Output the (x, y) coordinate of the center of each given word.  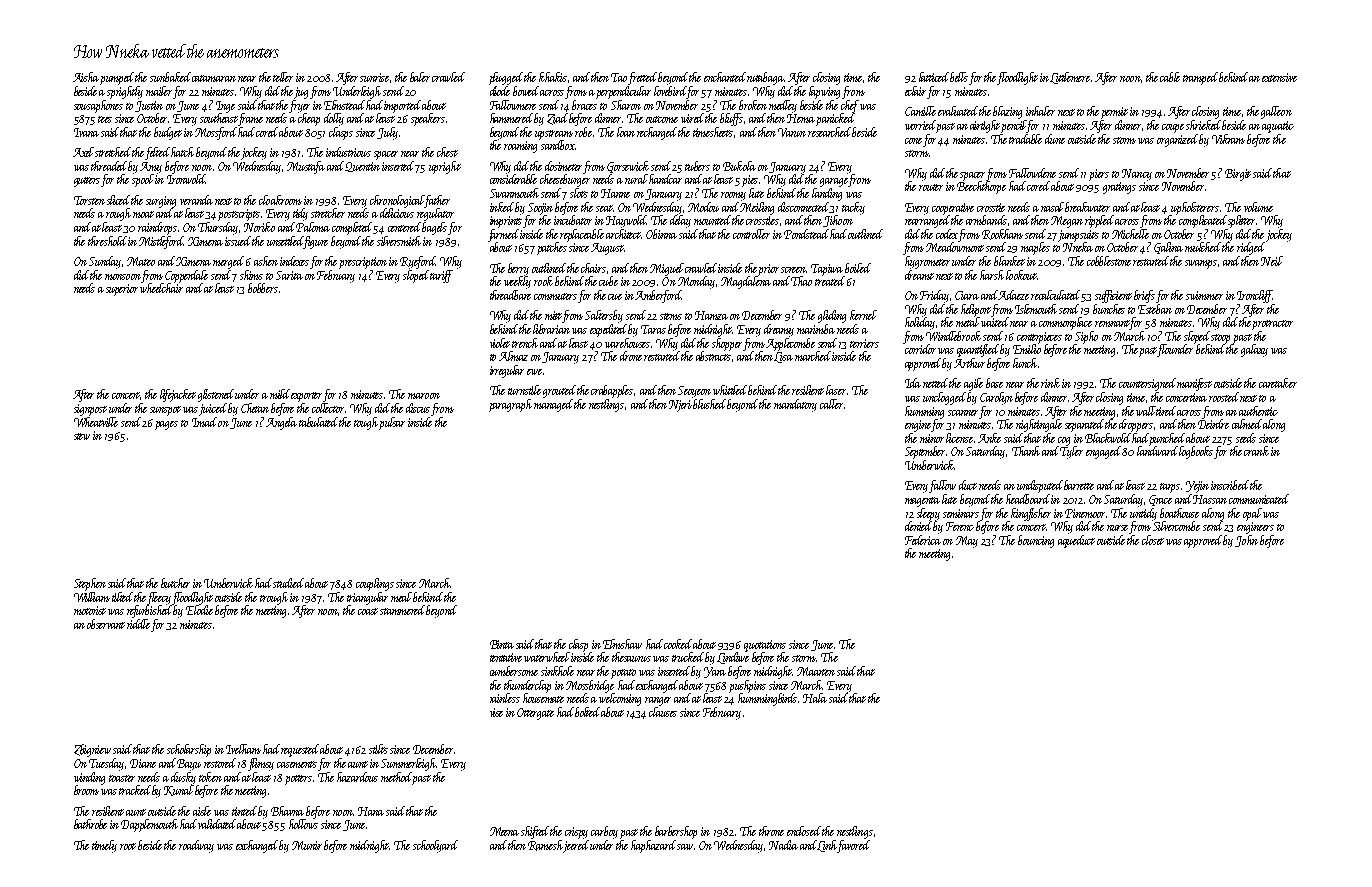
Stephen (90, 584)
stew (82, 436)
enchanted (725, 77)
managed (553, 405)
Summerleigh (409, 764)
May (967, 542)
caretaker (1278, 383)
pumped (118, 78)
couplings (375, 584)
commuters (555, 296)
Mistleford (161, 242)
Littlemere (1070, 78)
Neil (1272, 261)
